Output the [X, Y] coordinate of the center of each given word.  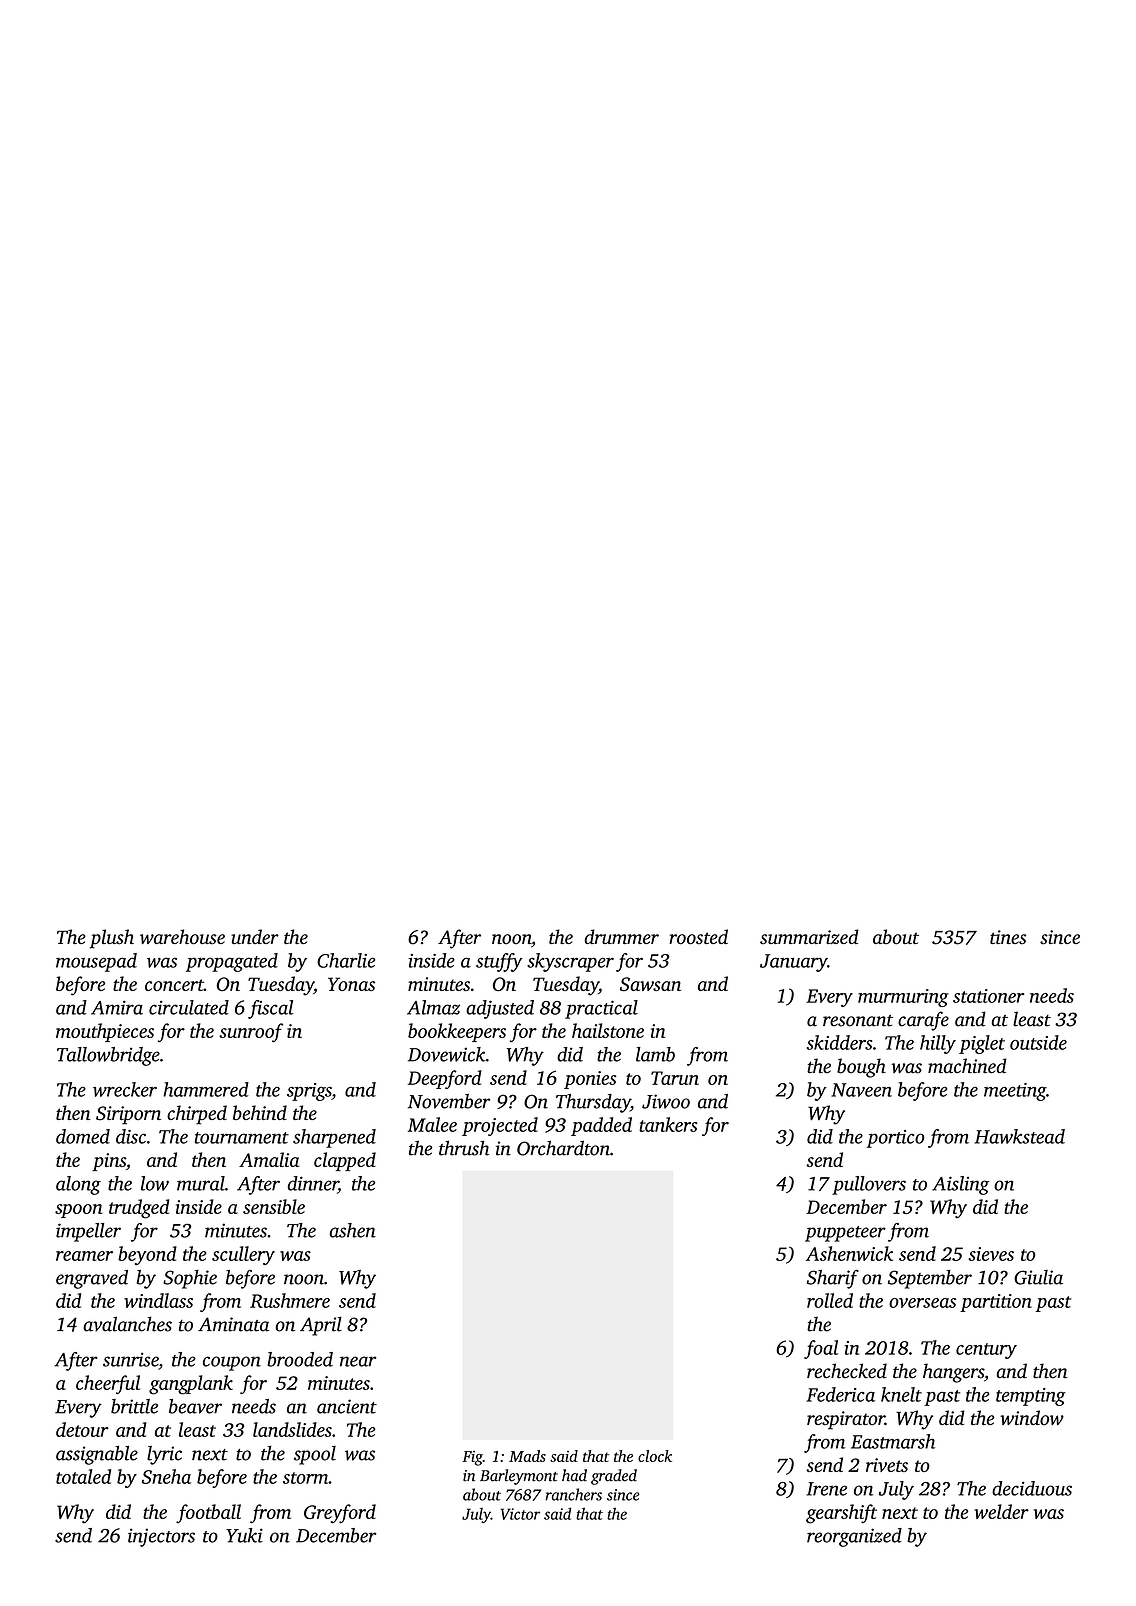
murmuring [903, 998]
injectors [161, 1537]
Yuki [244, 1535]
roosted [698, 937]
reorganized [854, 1537]
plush [112, 939]
